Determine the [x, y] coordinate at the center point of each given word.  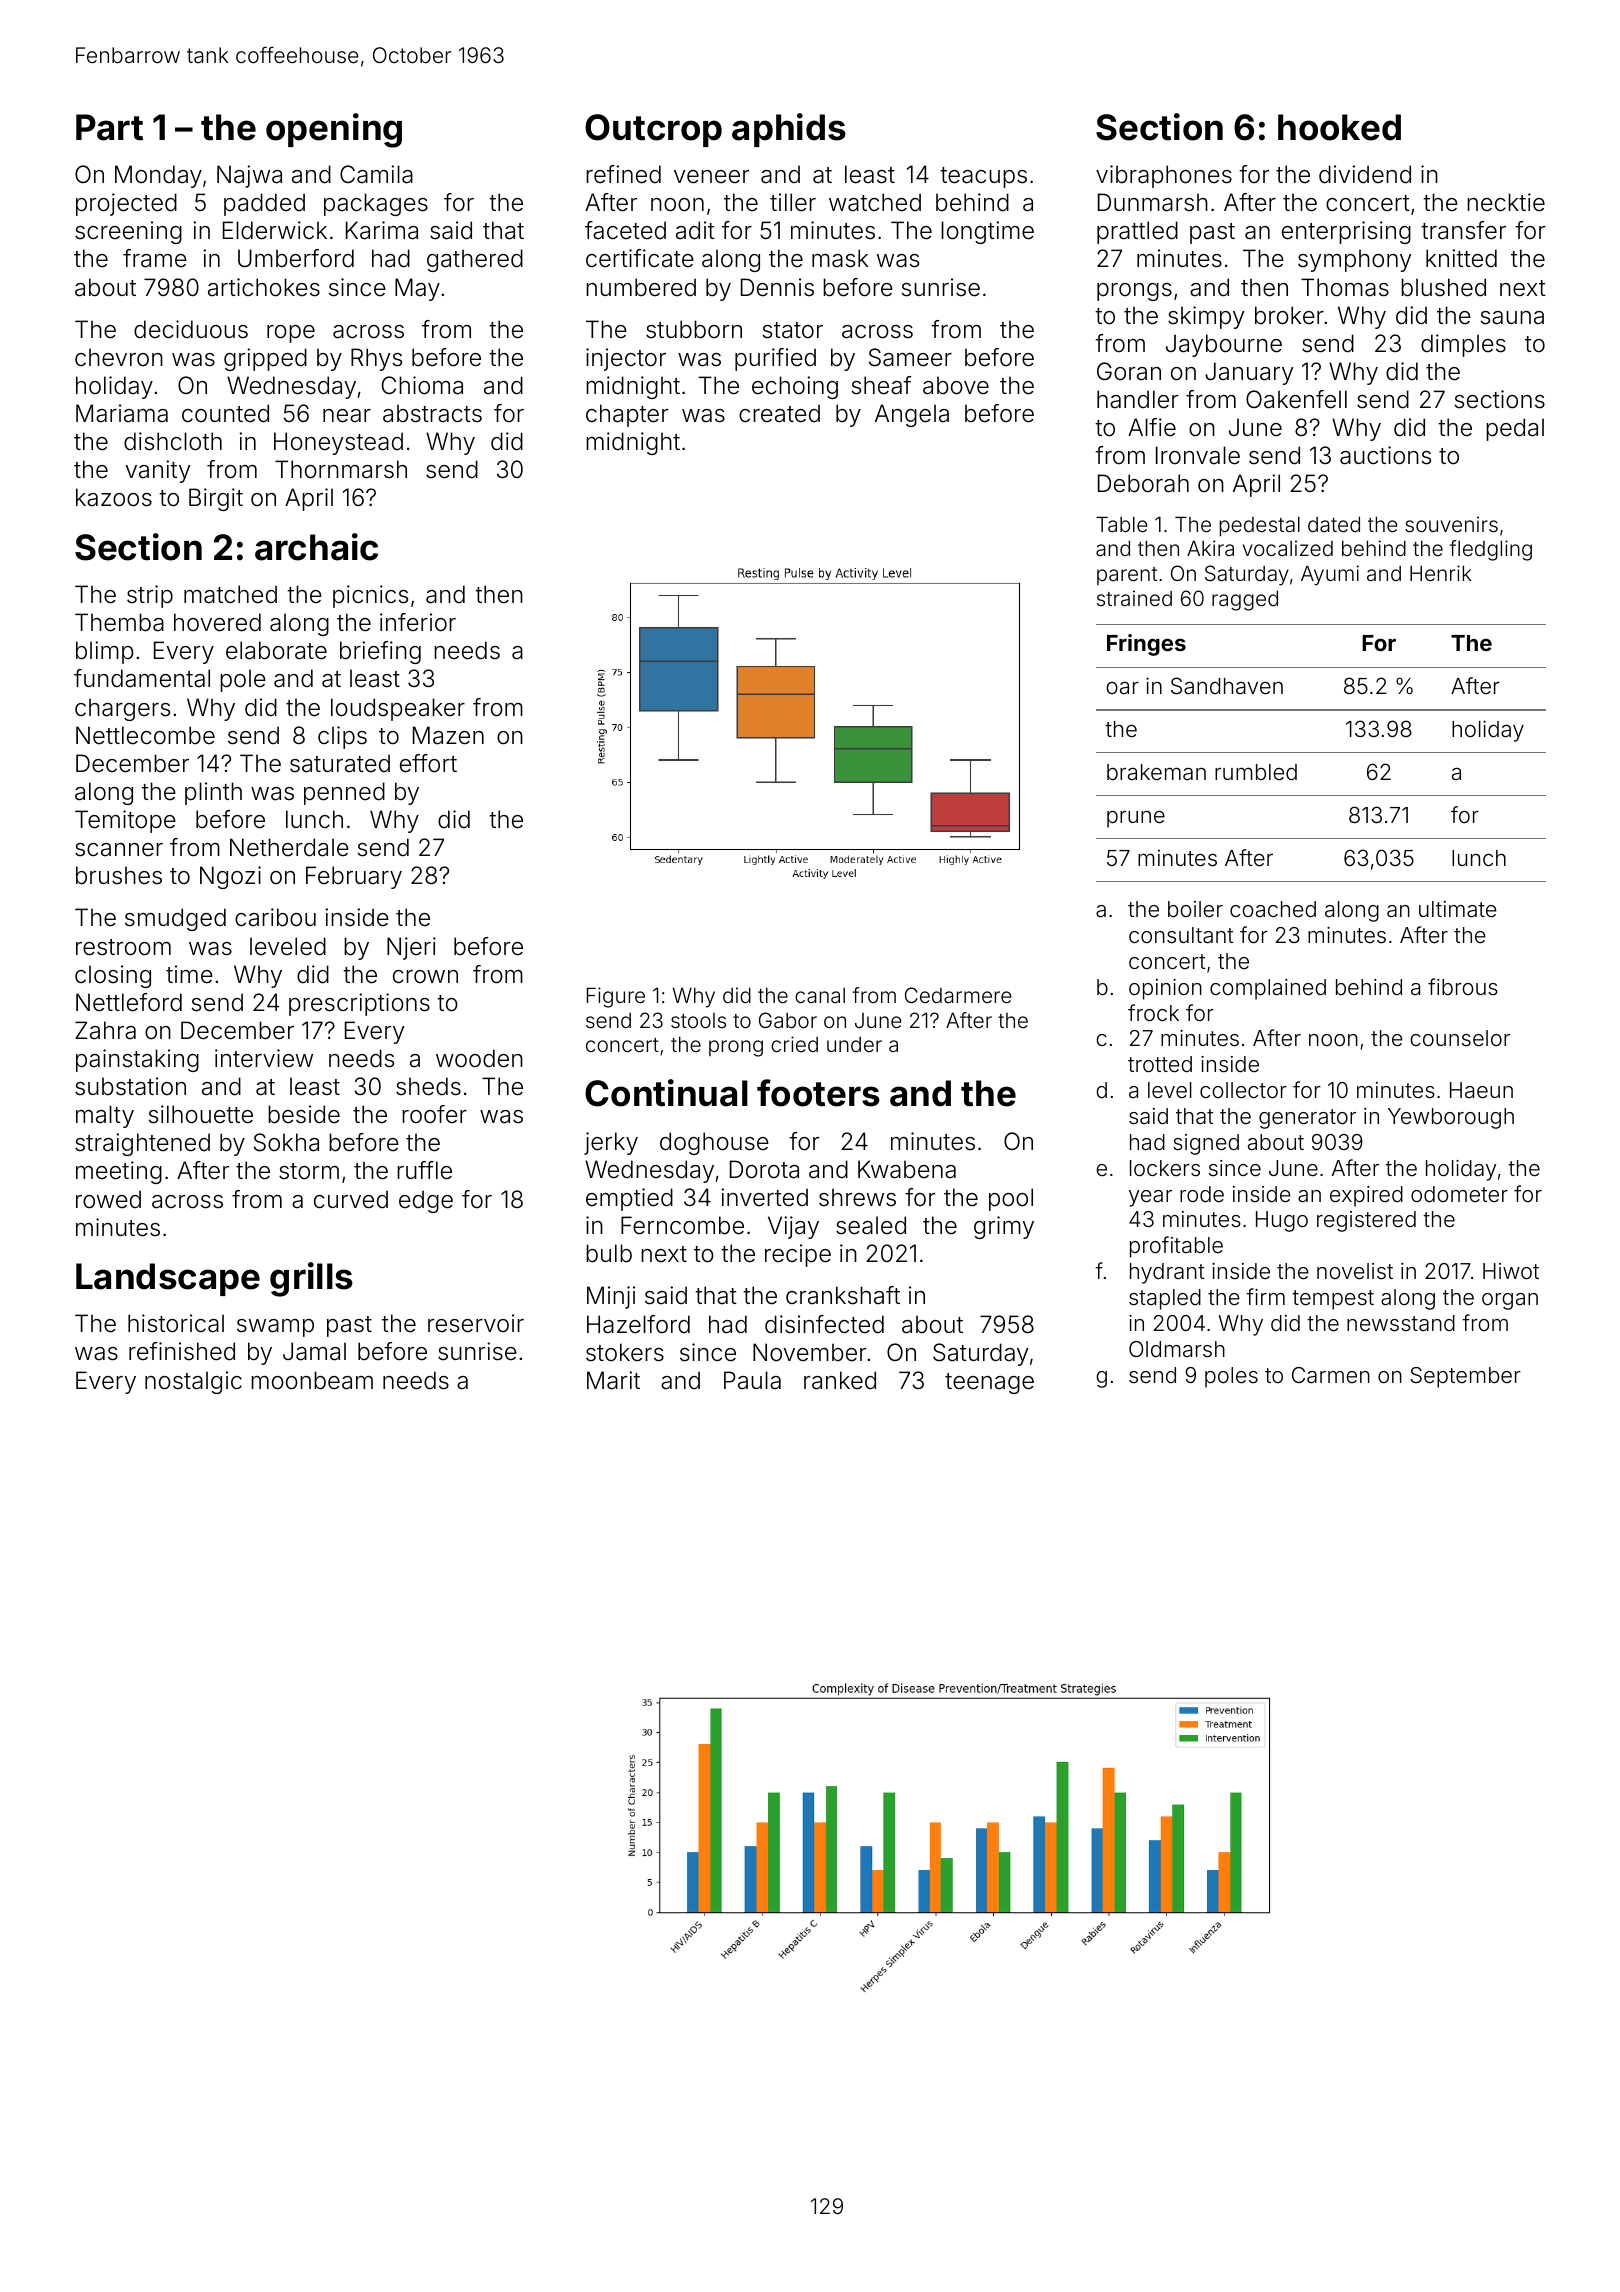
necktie [1506, 202]
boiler [1195, 909]
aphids [789, 130]
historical [176, 1323]
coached [1273, 909]
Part [109, 127]
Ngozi [230, 877]
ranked [840, 1380]
